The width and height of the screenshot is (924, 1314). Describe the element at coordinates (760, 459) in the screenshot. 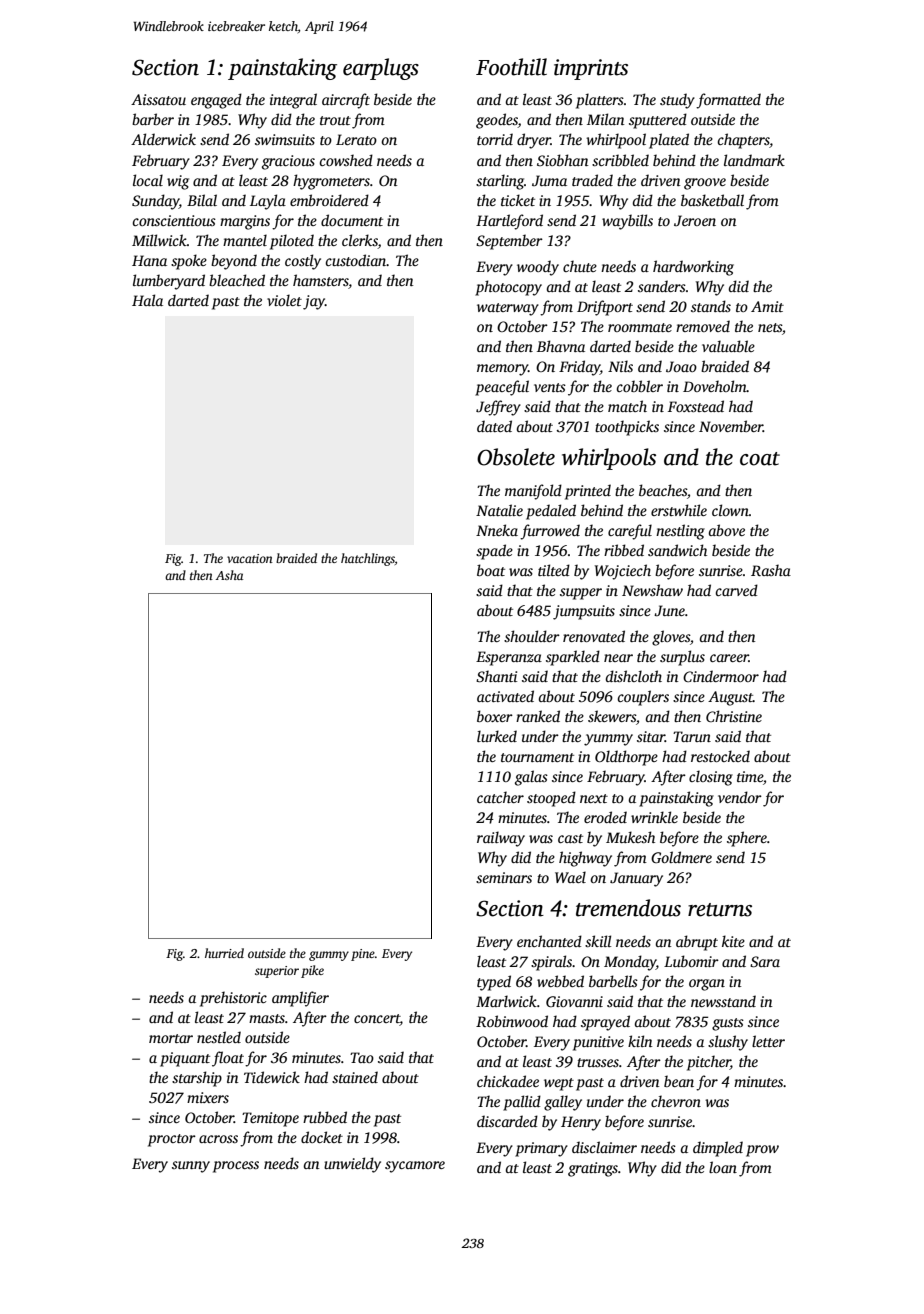

I see `coat` at that location.
